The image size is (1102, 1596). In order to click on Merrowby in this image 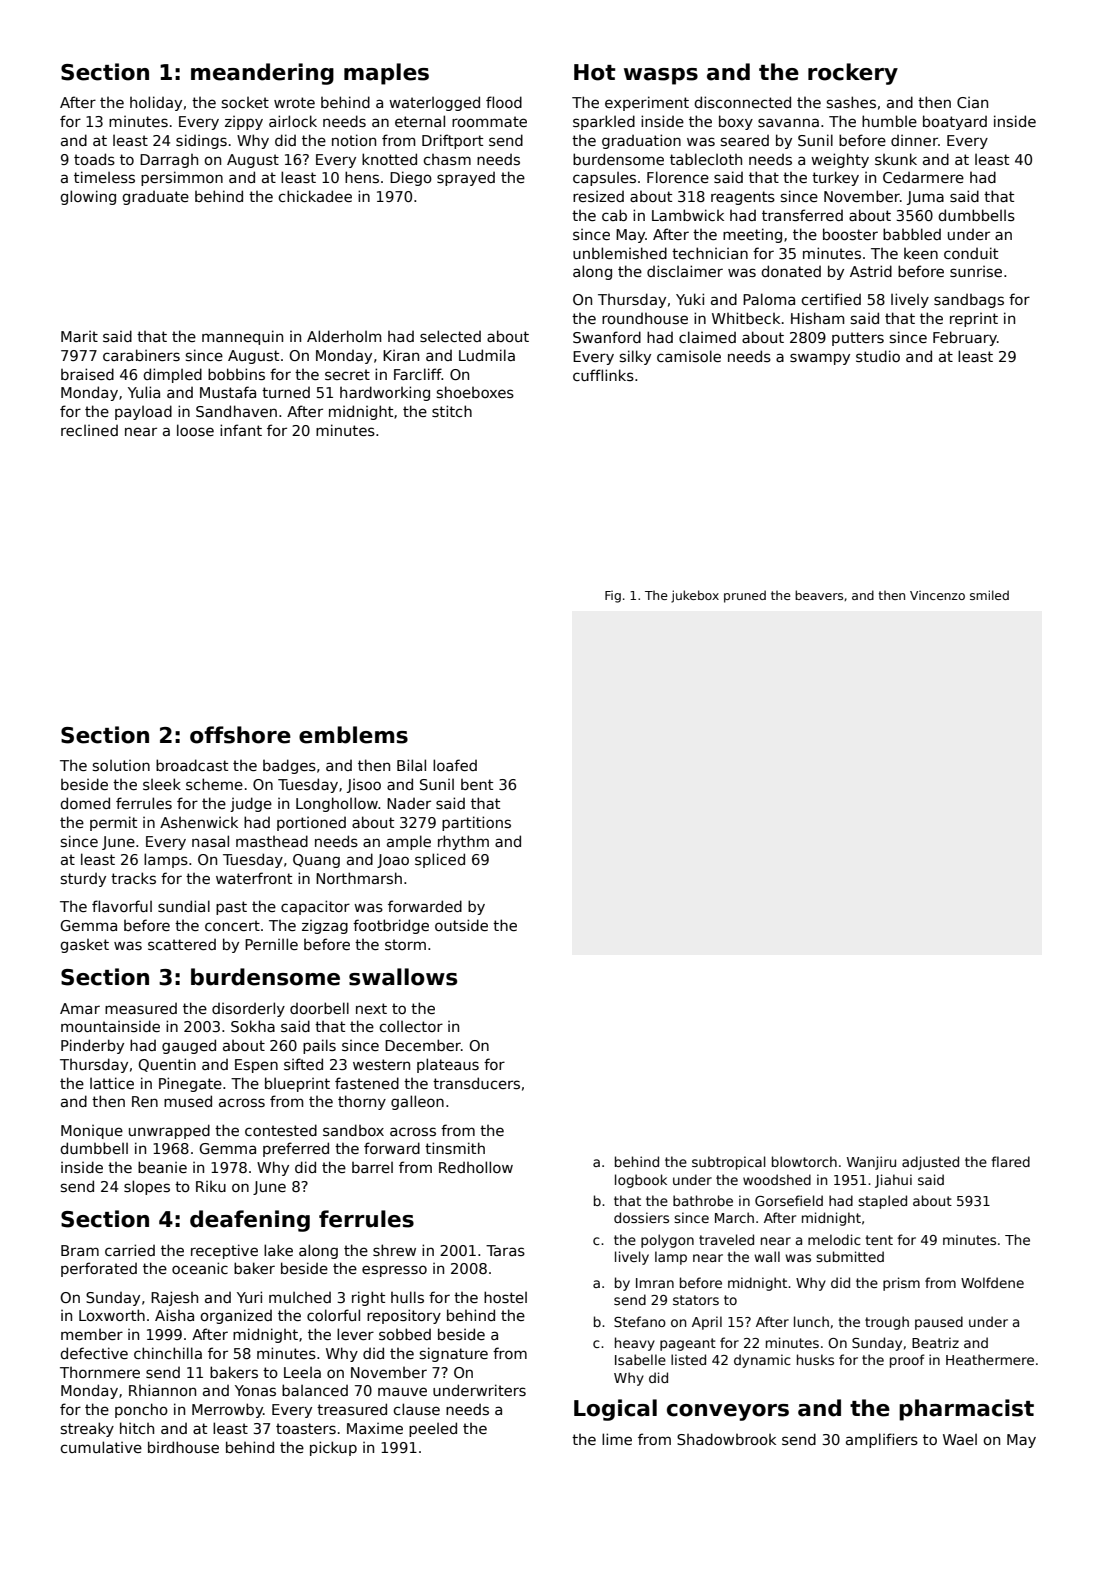, I will do `click(227, 1410)`.
